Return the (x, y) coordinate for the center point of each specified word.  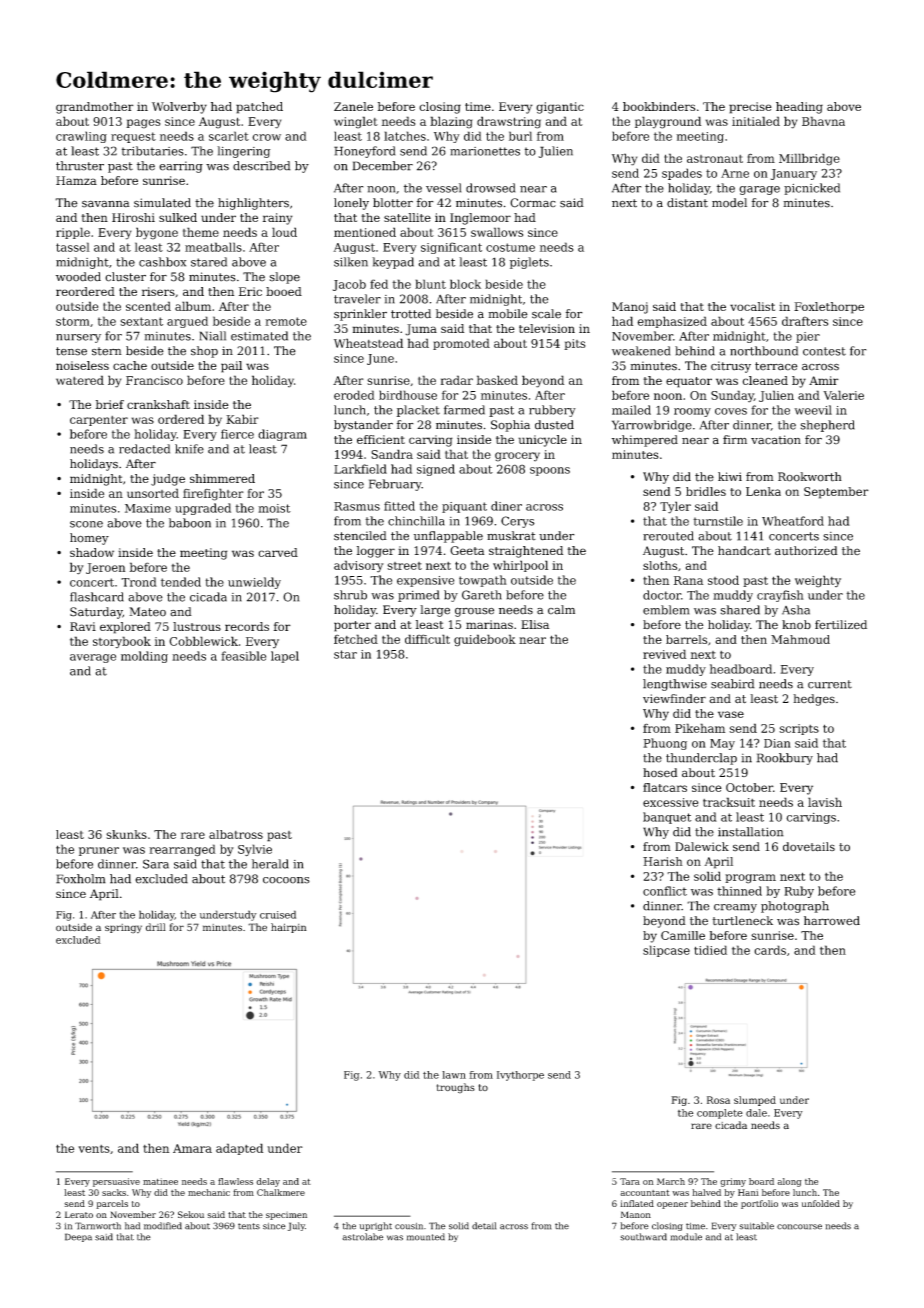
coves (731, 411)
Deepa (78, 1237)
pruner (99, 851)
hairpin (289, 928)
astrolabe (362, 1237)
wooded (78, 277)
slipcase (666, 951)
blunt (430, 284)
